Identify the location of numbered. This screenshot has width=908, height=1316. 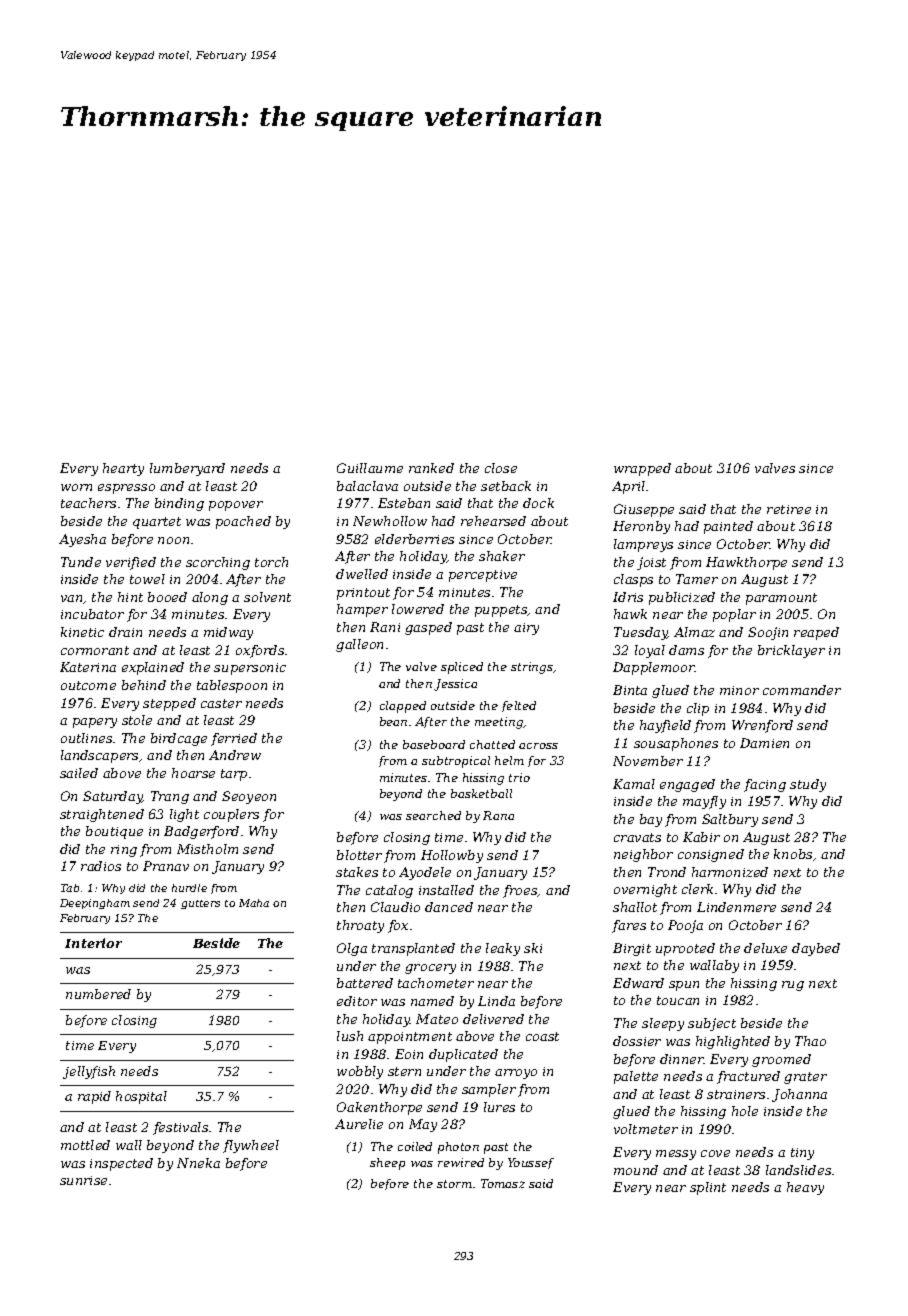
(98, 994).
